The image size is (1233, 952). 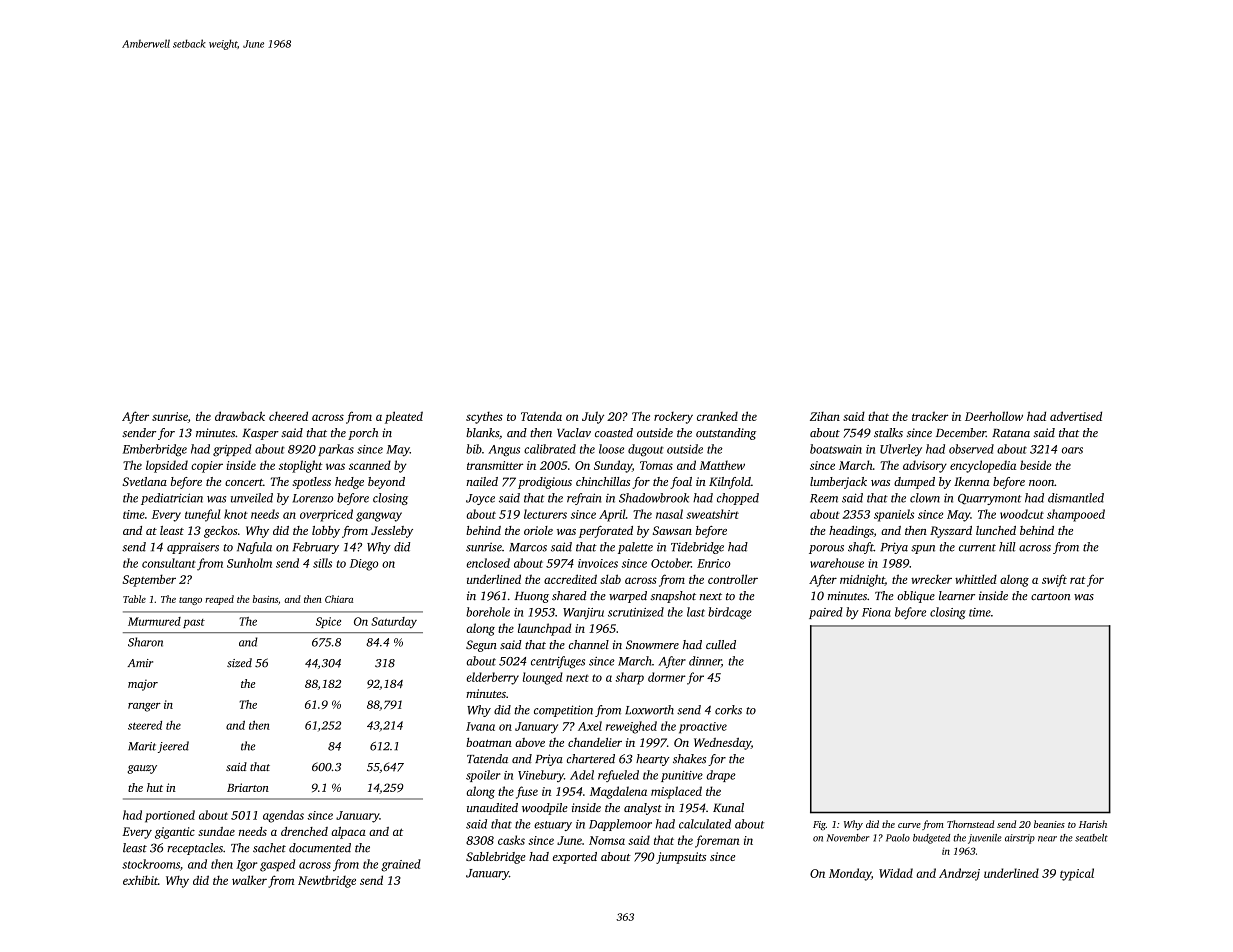 I want to click on cartoon, so click(x=1050, y=597).
